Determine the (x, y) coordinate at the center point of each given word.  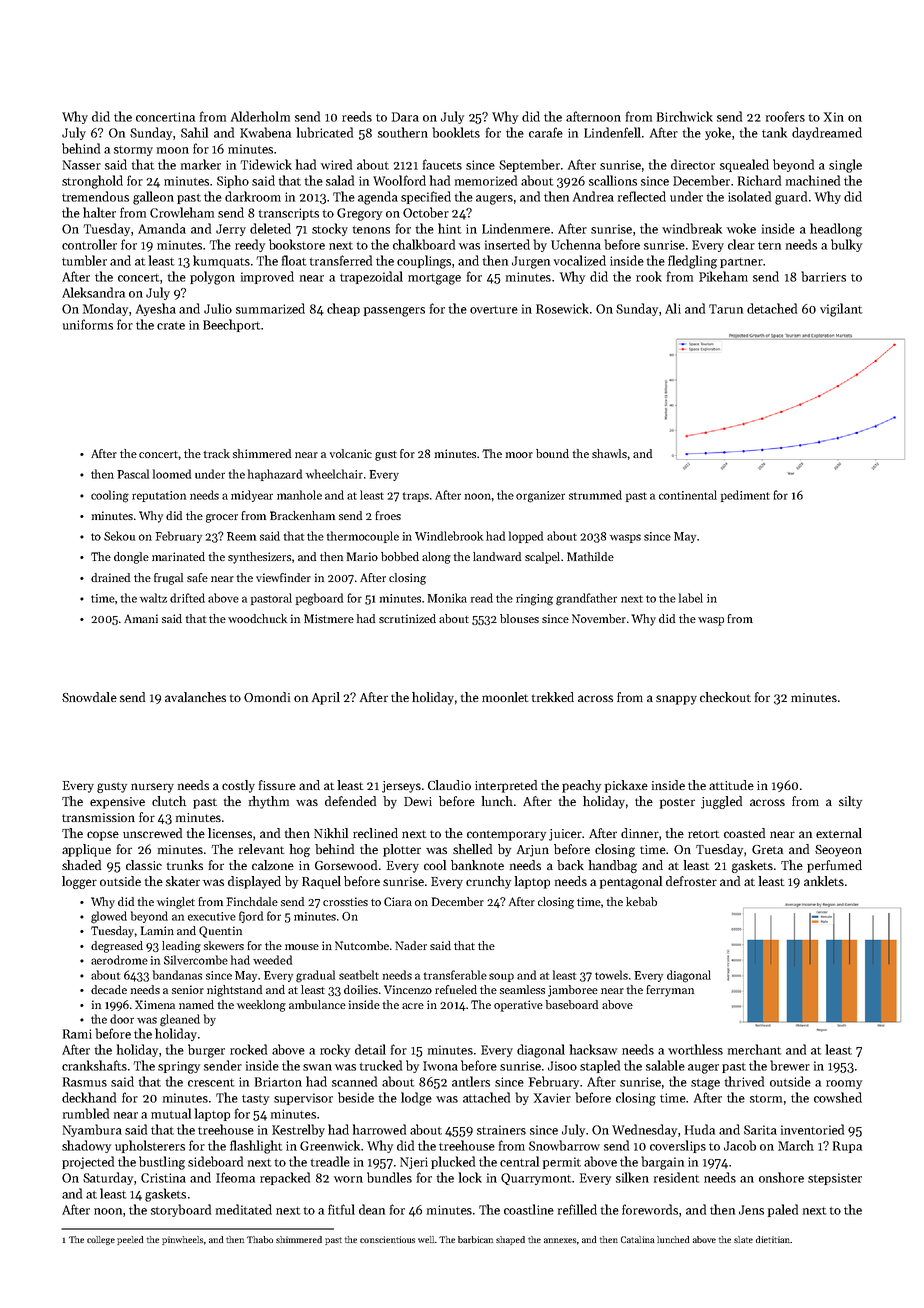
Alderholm (260, 116)
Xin (834, 117)
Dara (405, 117)
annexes (560, 1240)
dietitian (773, 1239)
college (101, 1240)
